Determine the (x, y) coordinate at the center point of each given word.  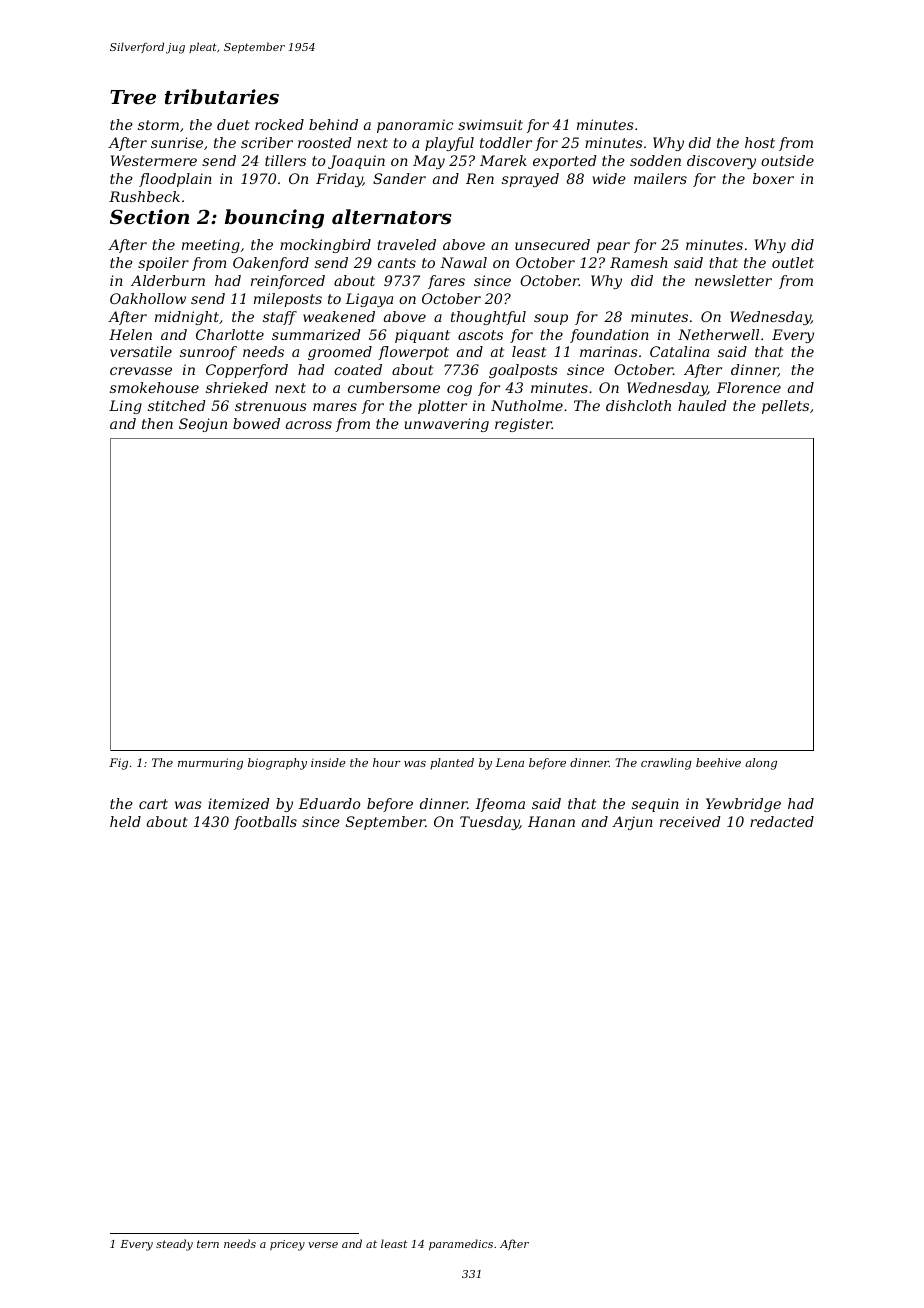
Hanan (551, 821)
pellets (785, 407)
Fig (118, 764)
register (523, 425)
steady (174, 1245)
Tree (133, 97)
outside (787, 160)
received (690, 821)
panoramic (415, 126)
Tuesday (489, 823)
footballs (265, 823)
